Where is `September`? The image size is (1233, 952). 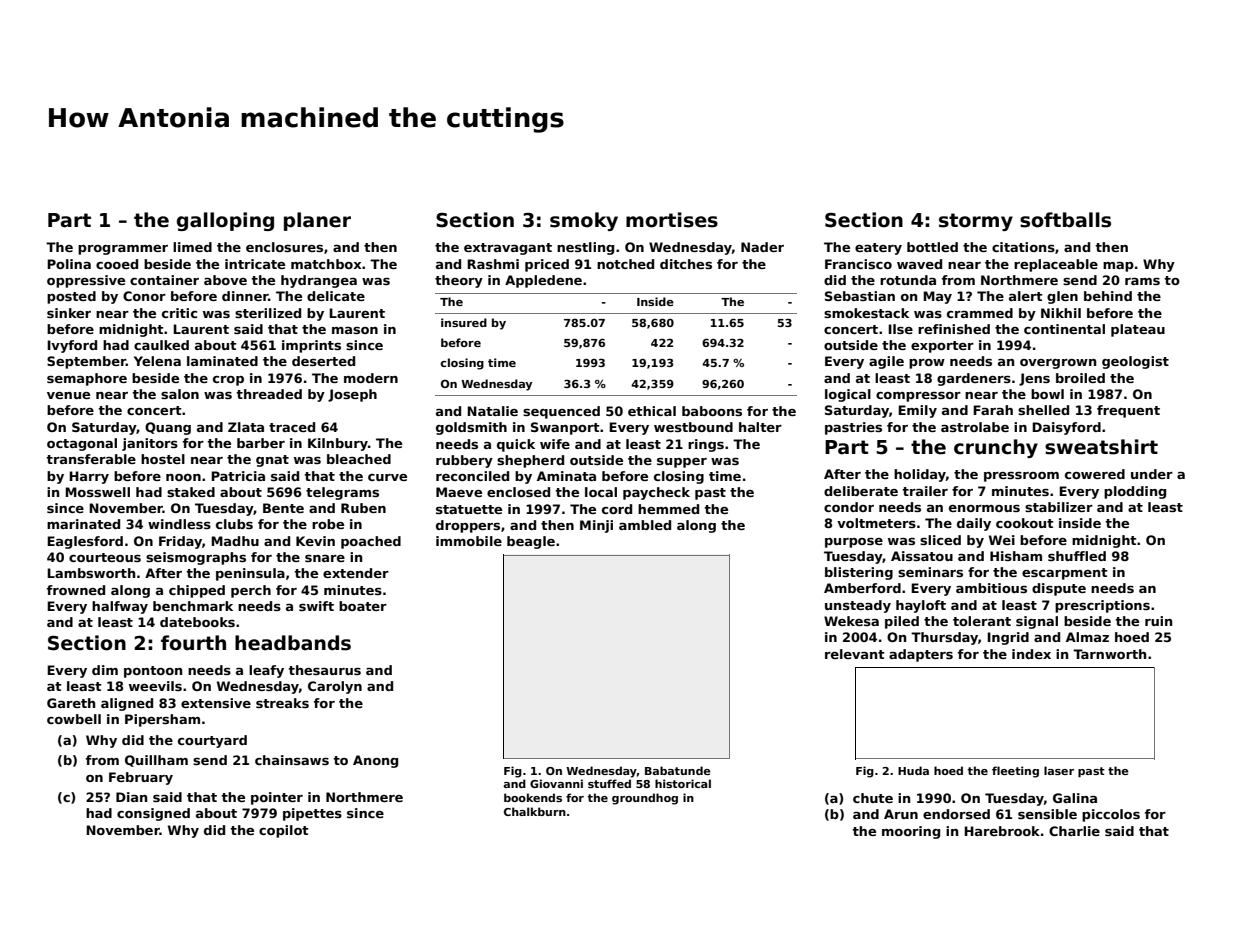
September is located at coordinates (86, 362).
